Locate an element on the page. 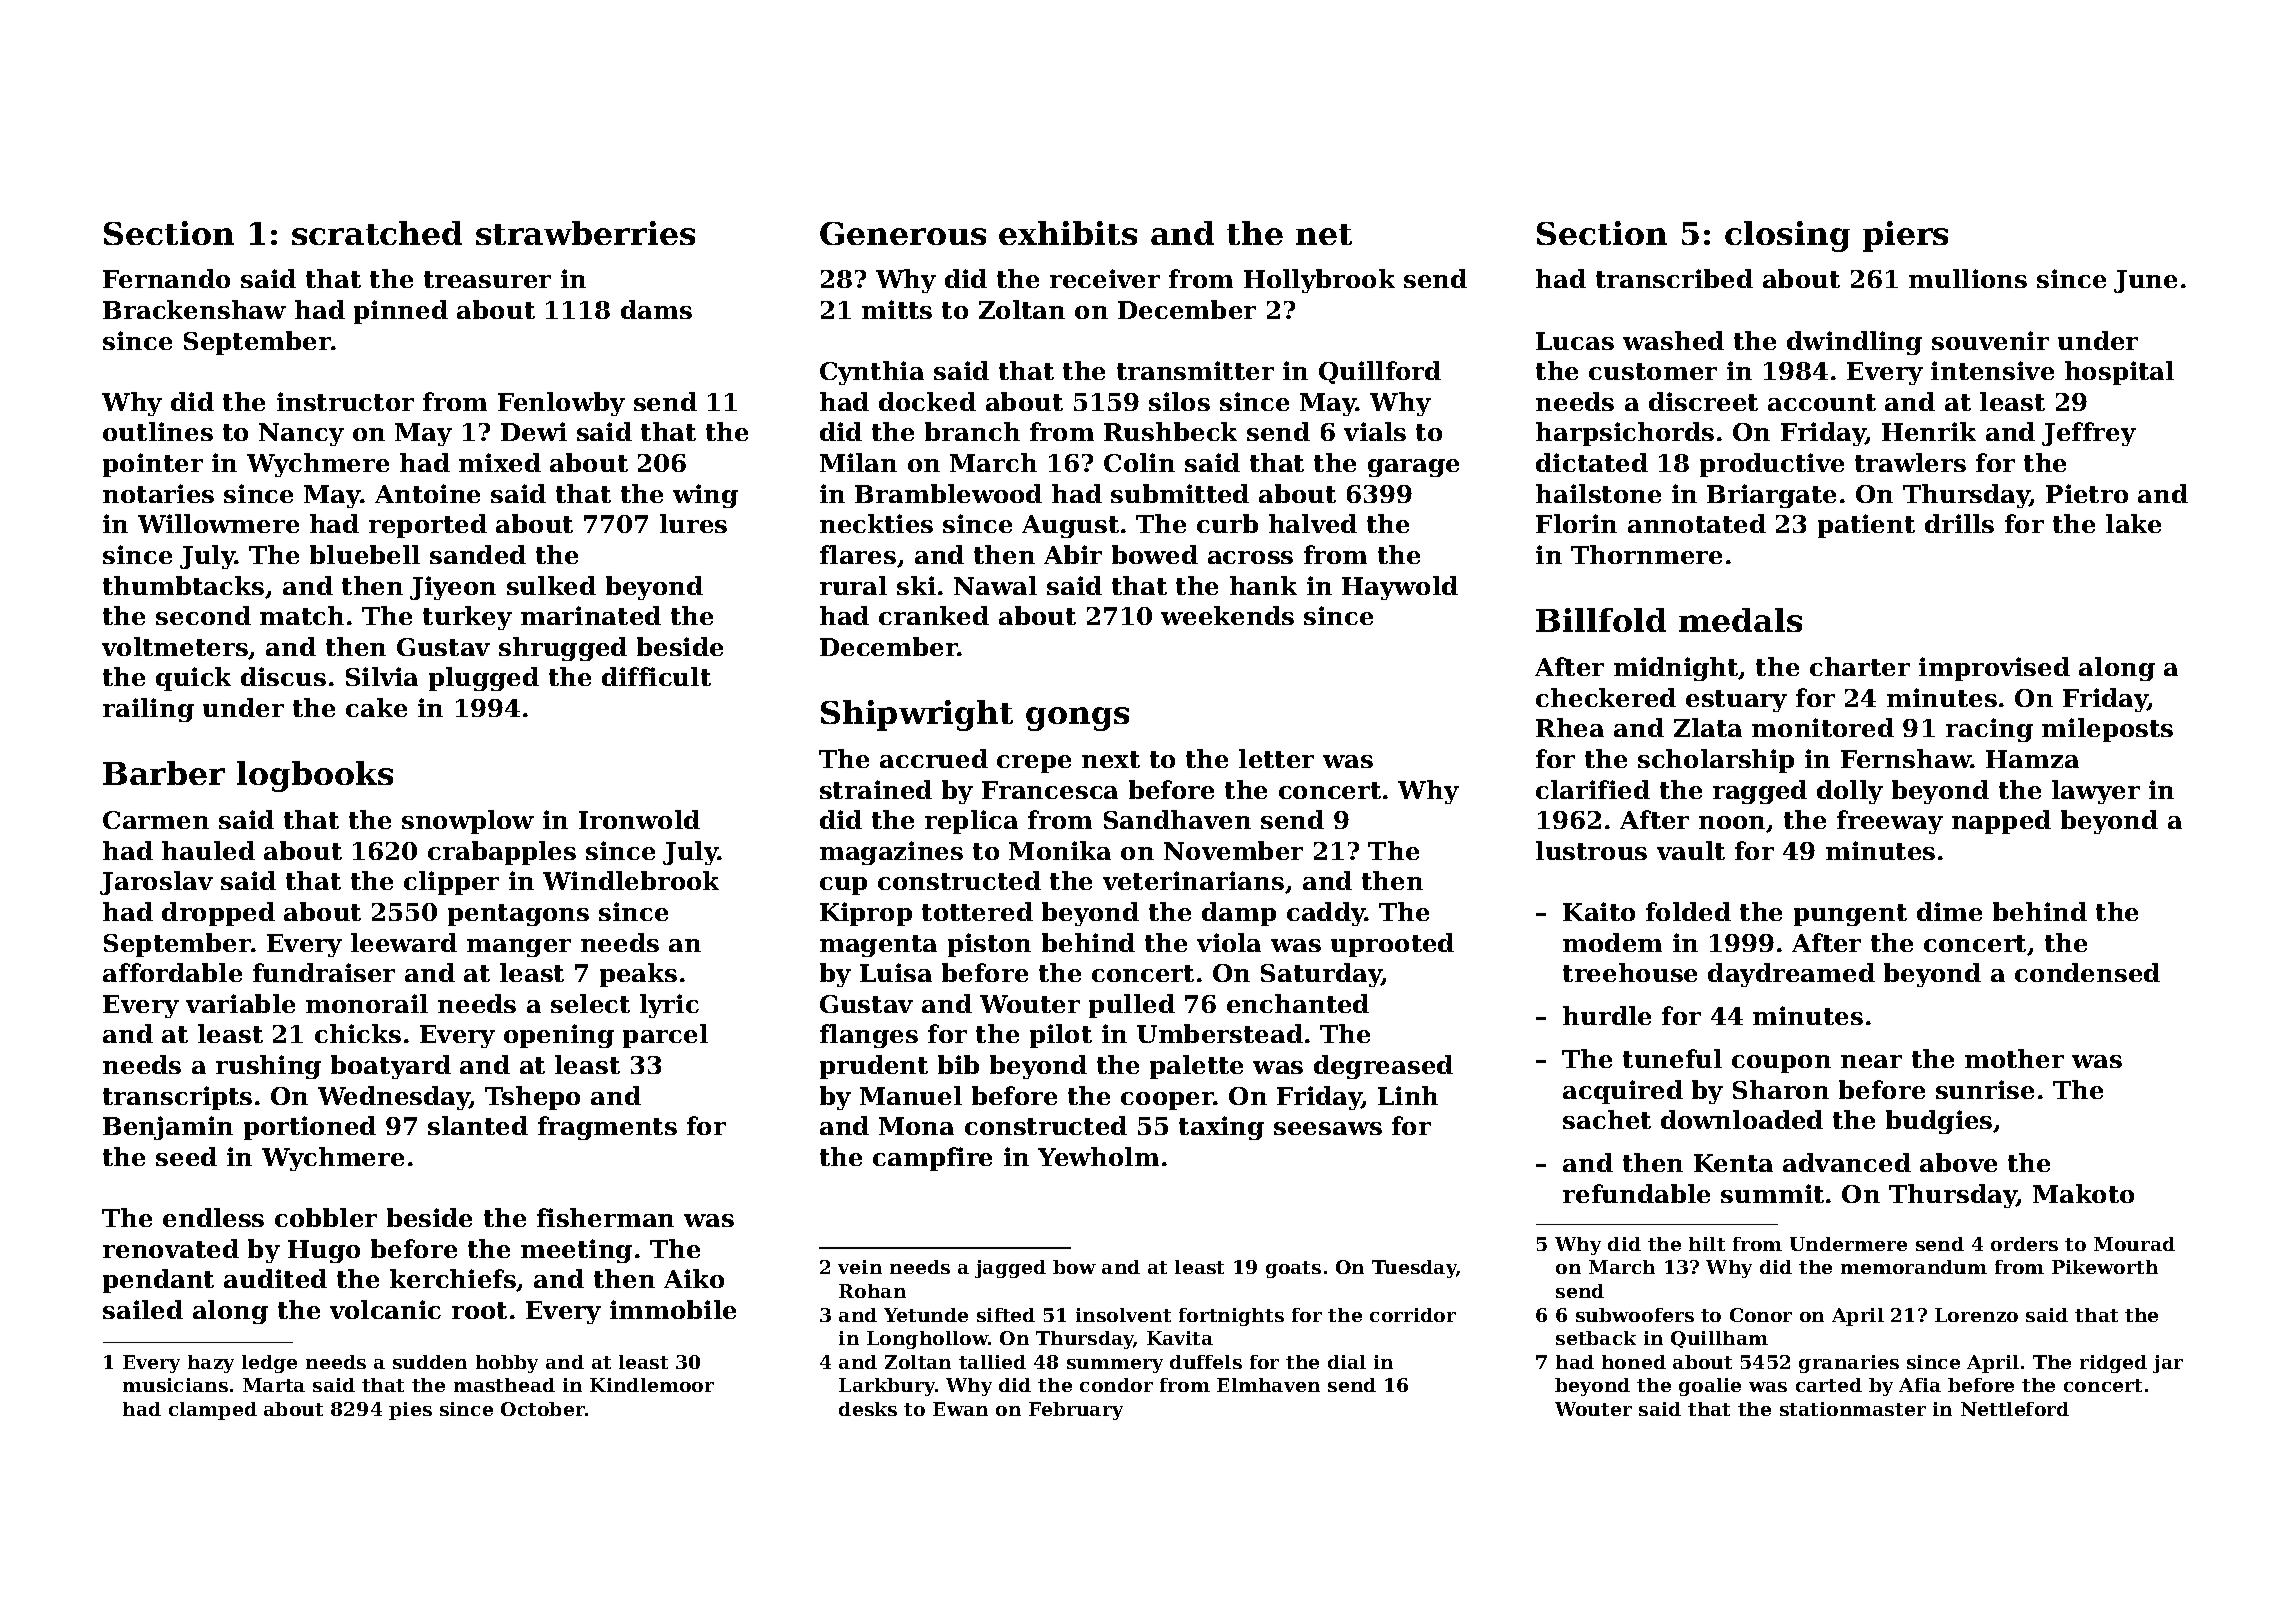  Sharon is located at coordinates (1781, 1089).
